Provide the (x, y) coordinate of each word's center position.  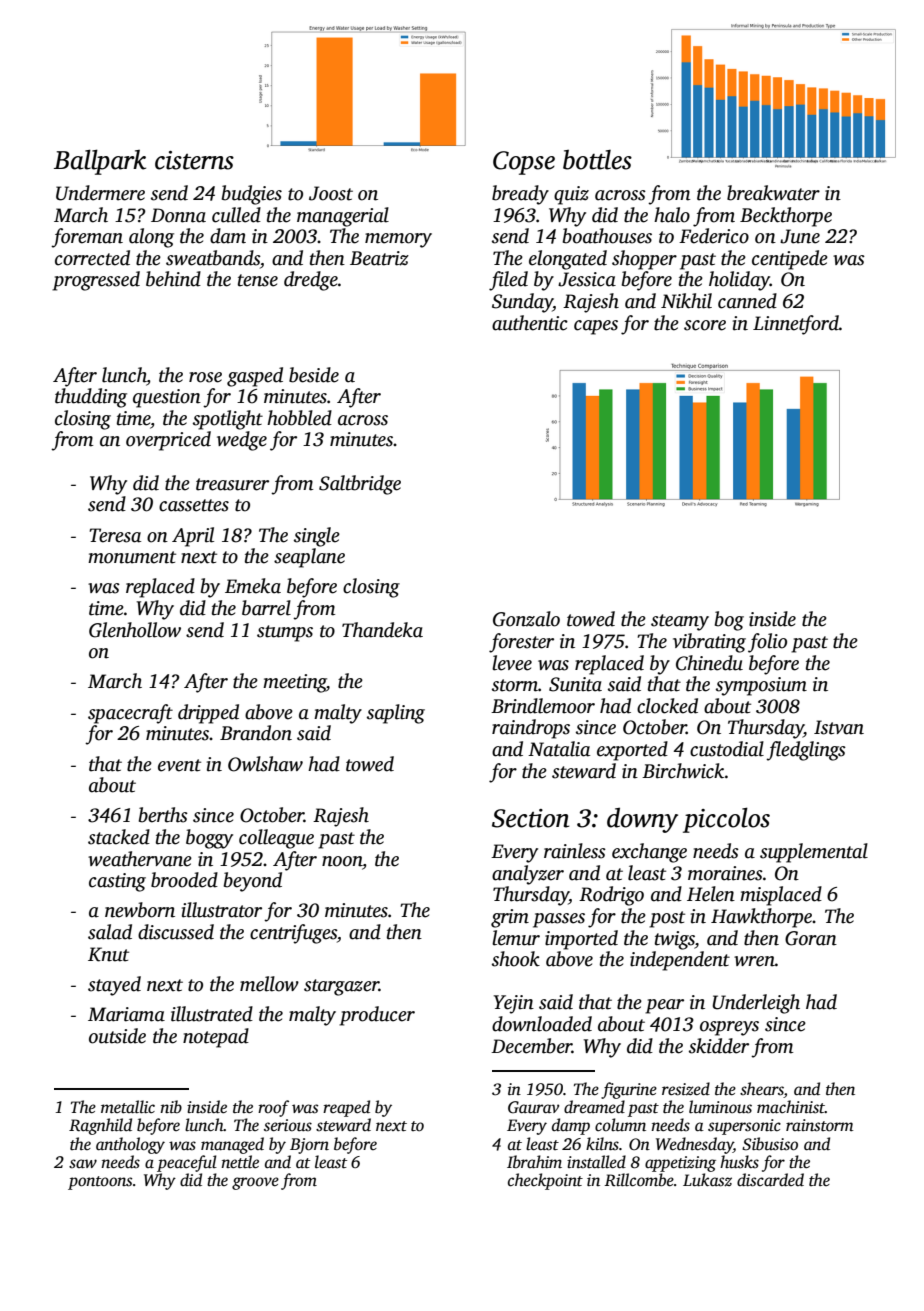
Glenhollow (135, 630)
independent (680, 961)
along (151, 238)
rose (205, 377)
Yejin (514, 1004)
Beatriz (379, 258)
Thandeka (382, 630)
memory (398, 240)
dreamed (594, 1107)
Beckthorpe (786, 217)
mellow (269, 984)
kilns (602, 1144)
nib (171, 1107)
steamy (680, 622)
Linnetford (796, 325)
